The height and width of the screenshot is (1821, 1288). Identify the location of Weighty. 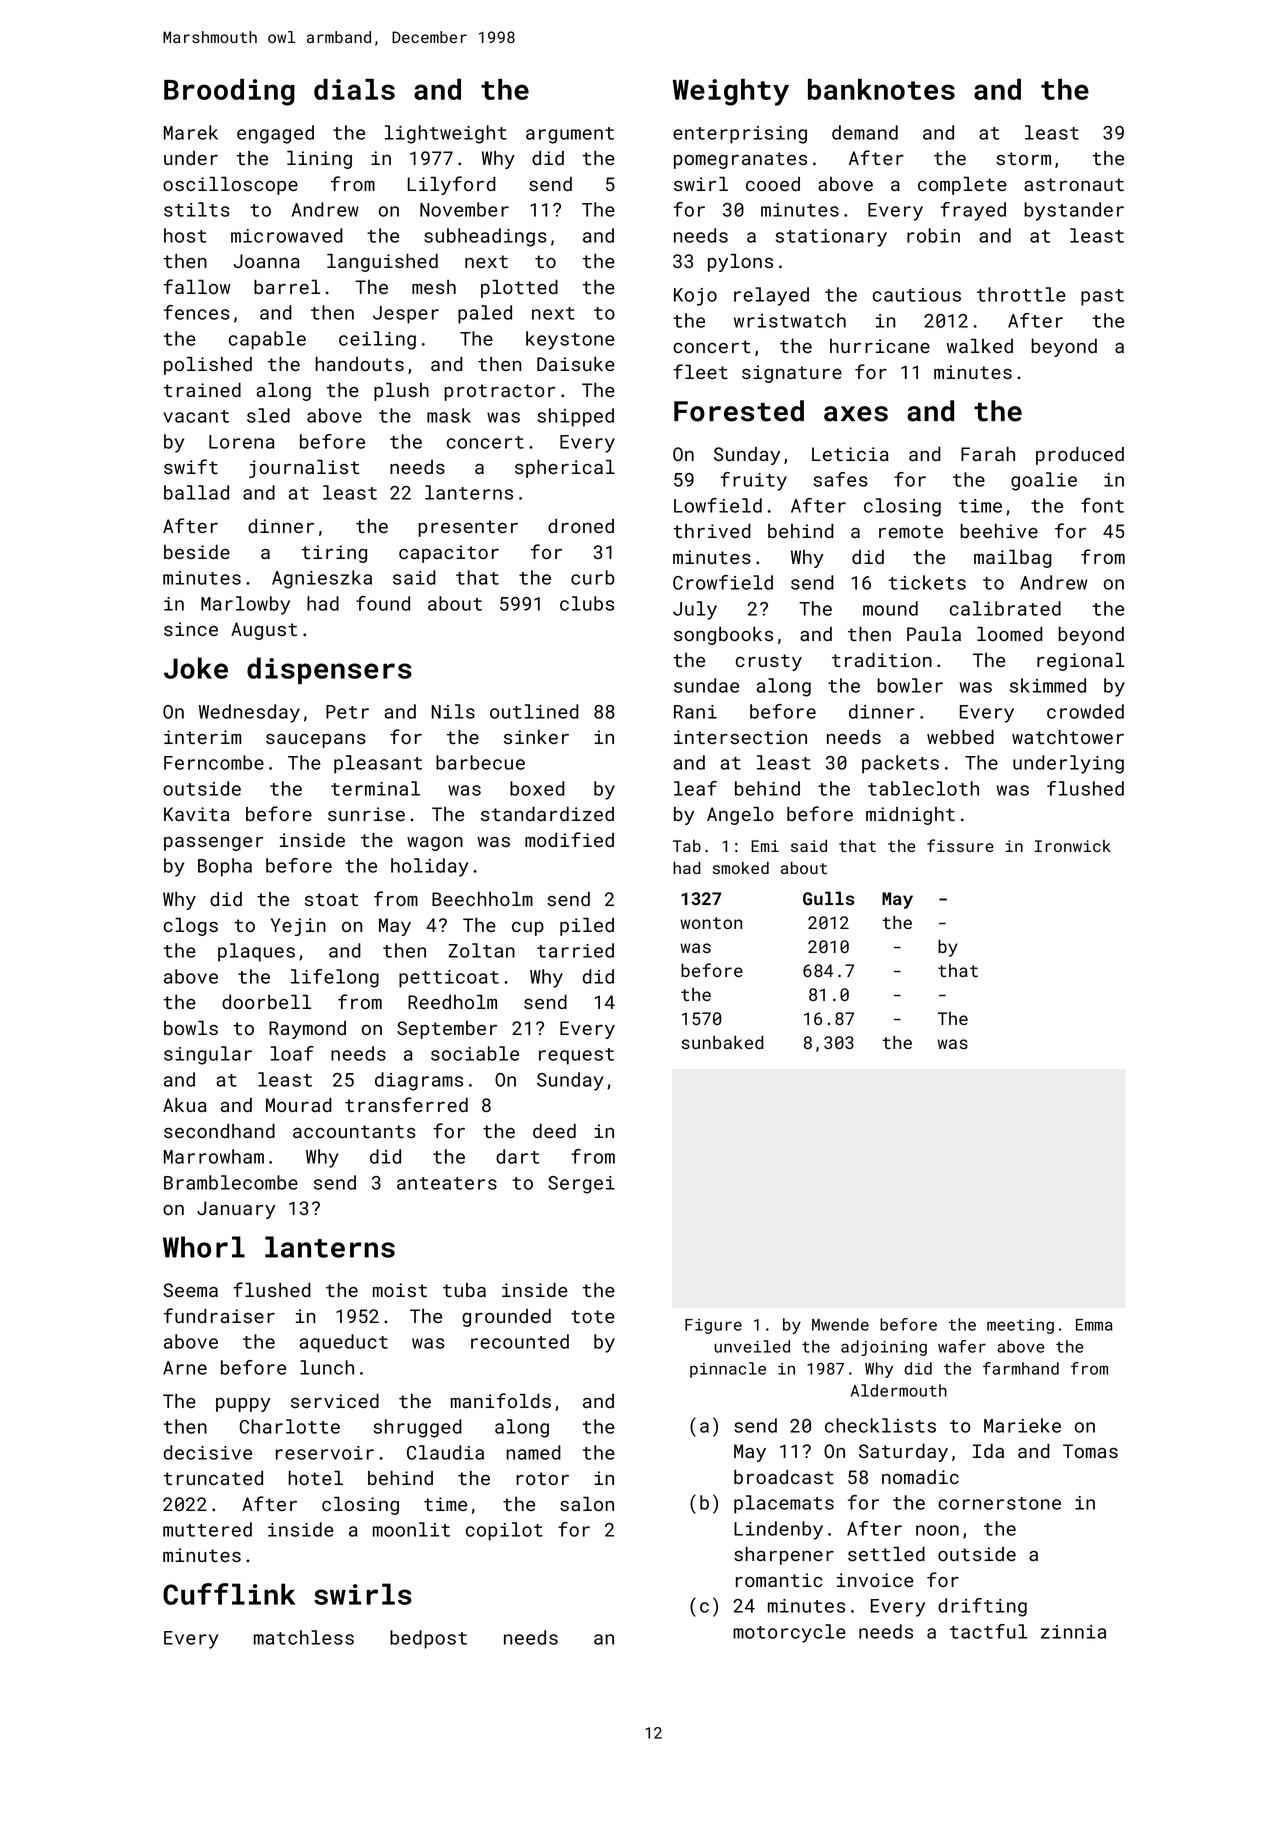
(731, 92).
